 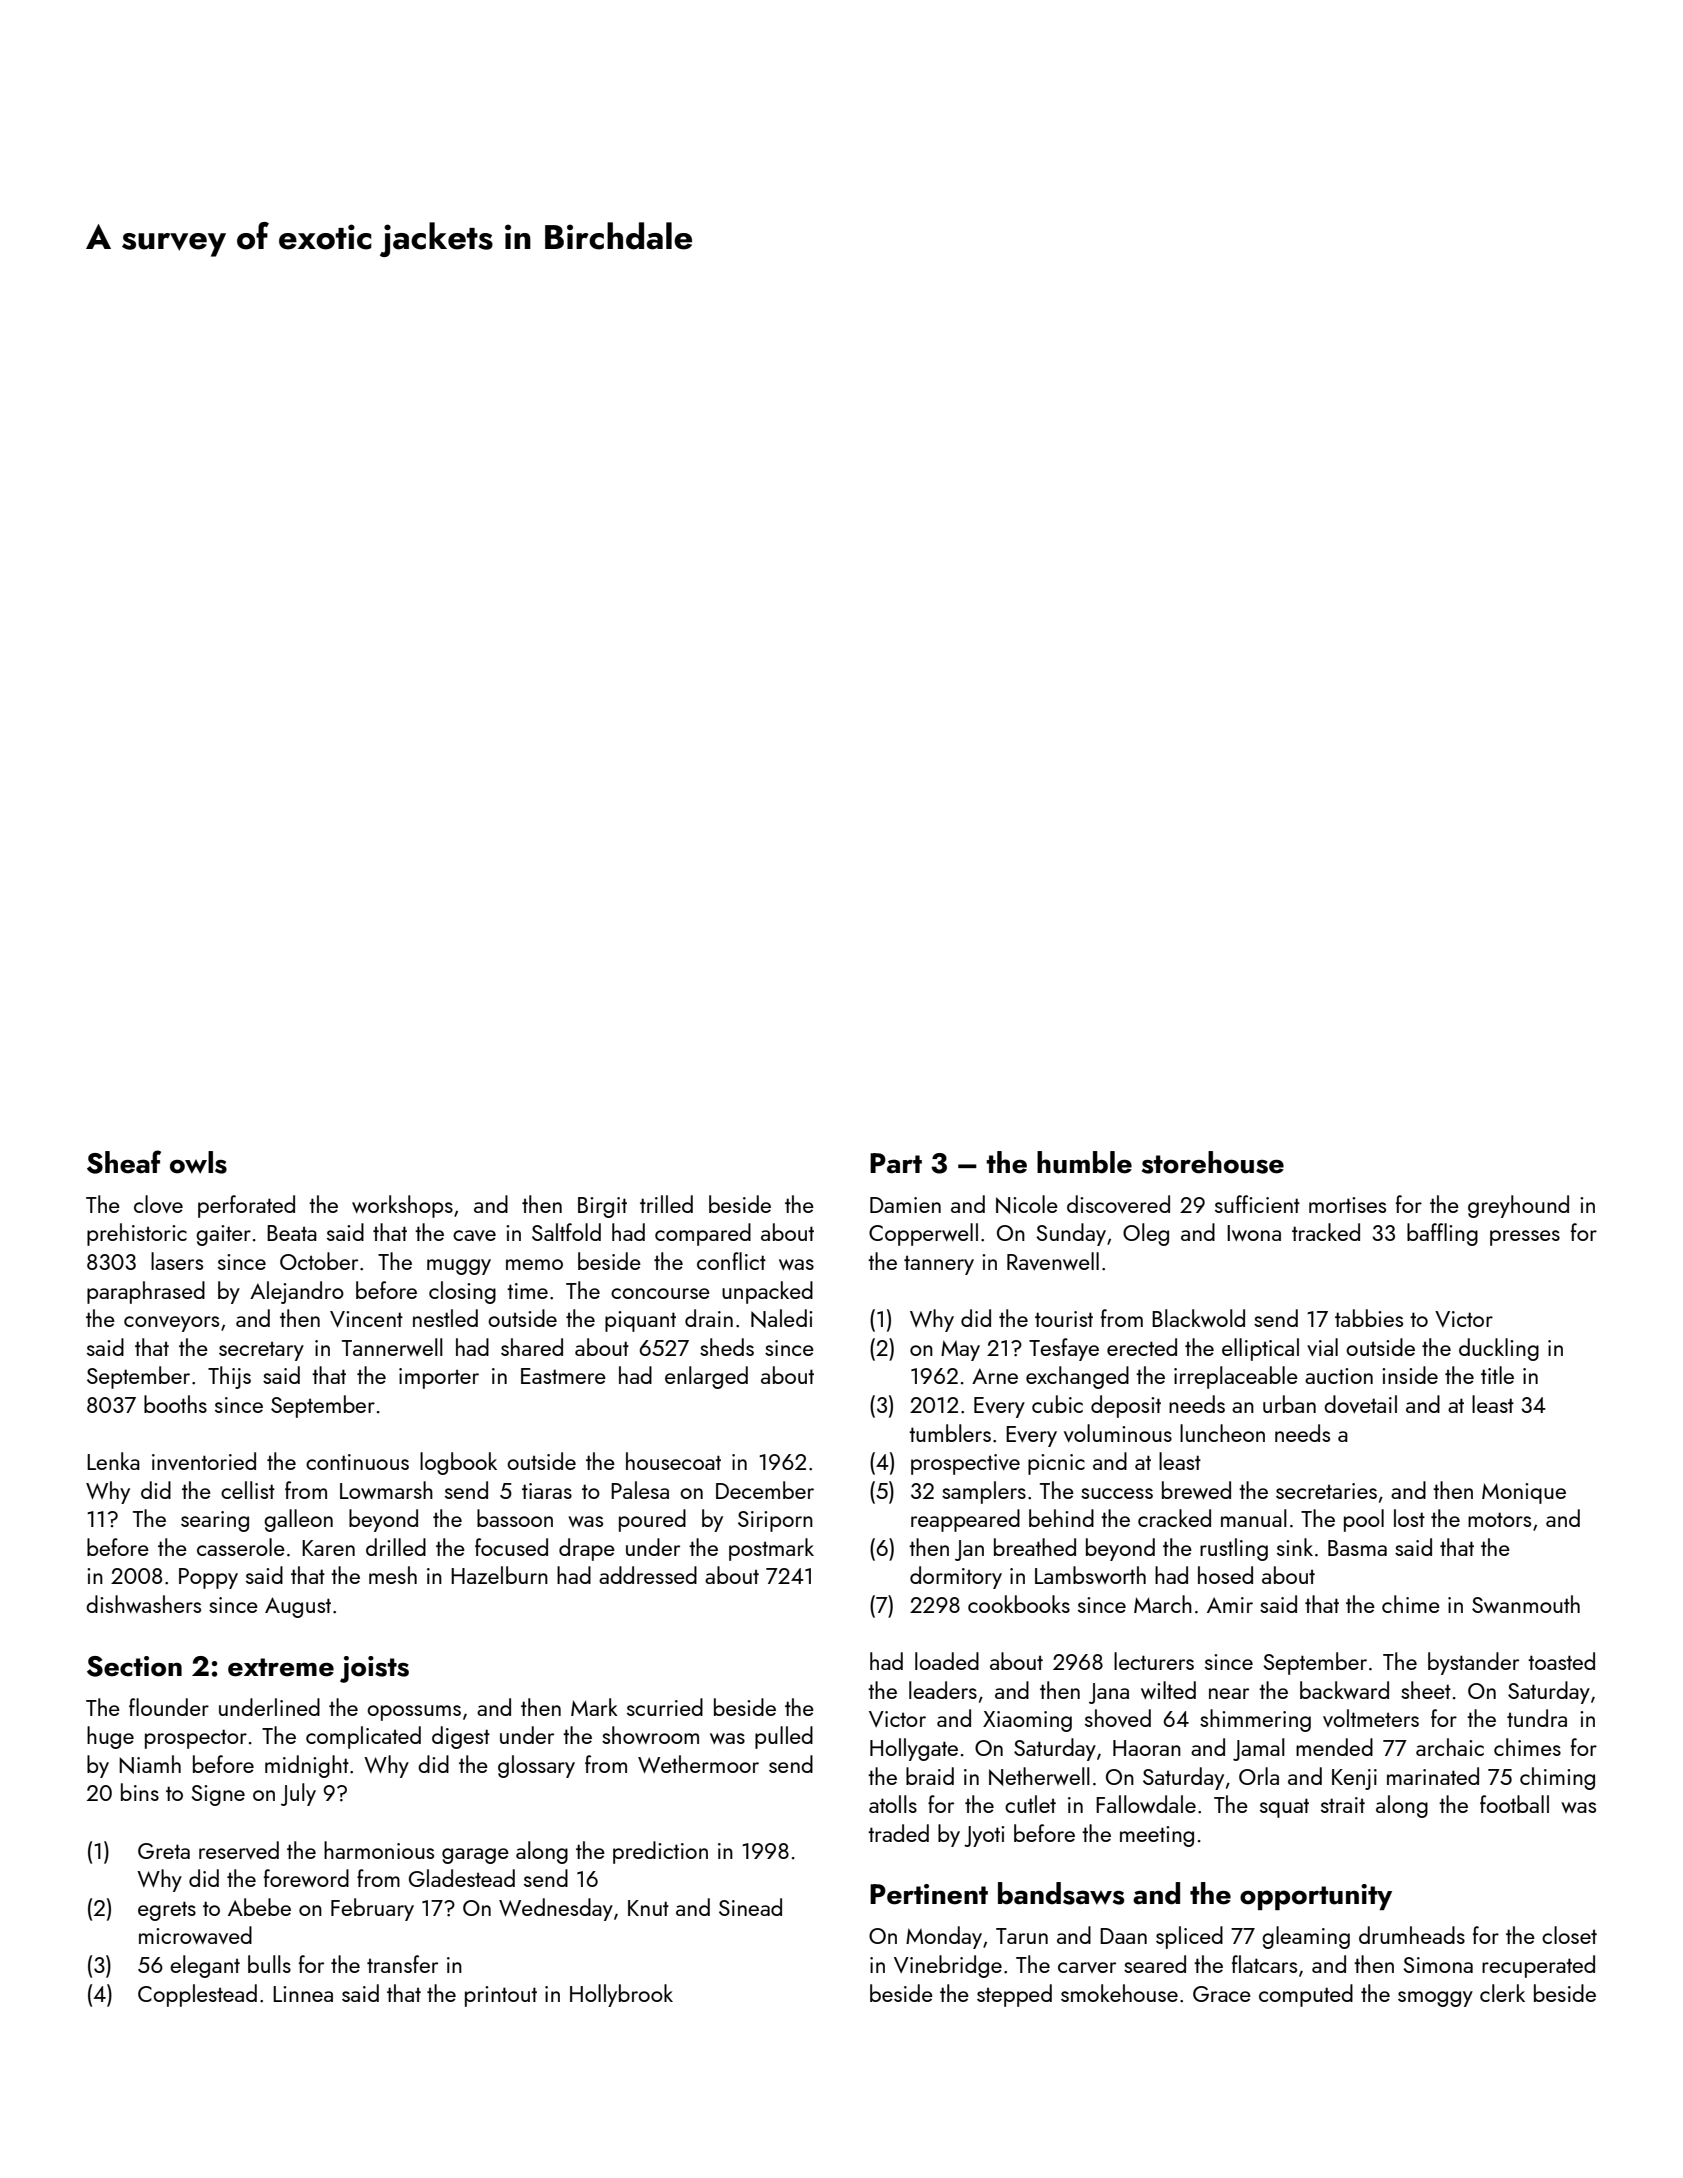 I want to click on addressed, so click(x=648, y=1575).
